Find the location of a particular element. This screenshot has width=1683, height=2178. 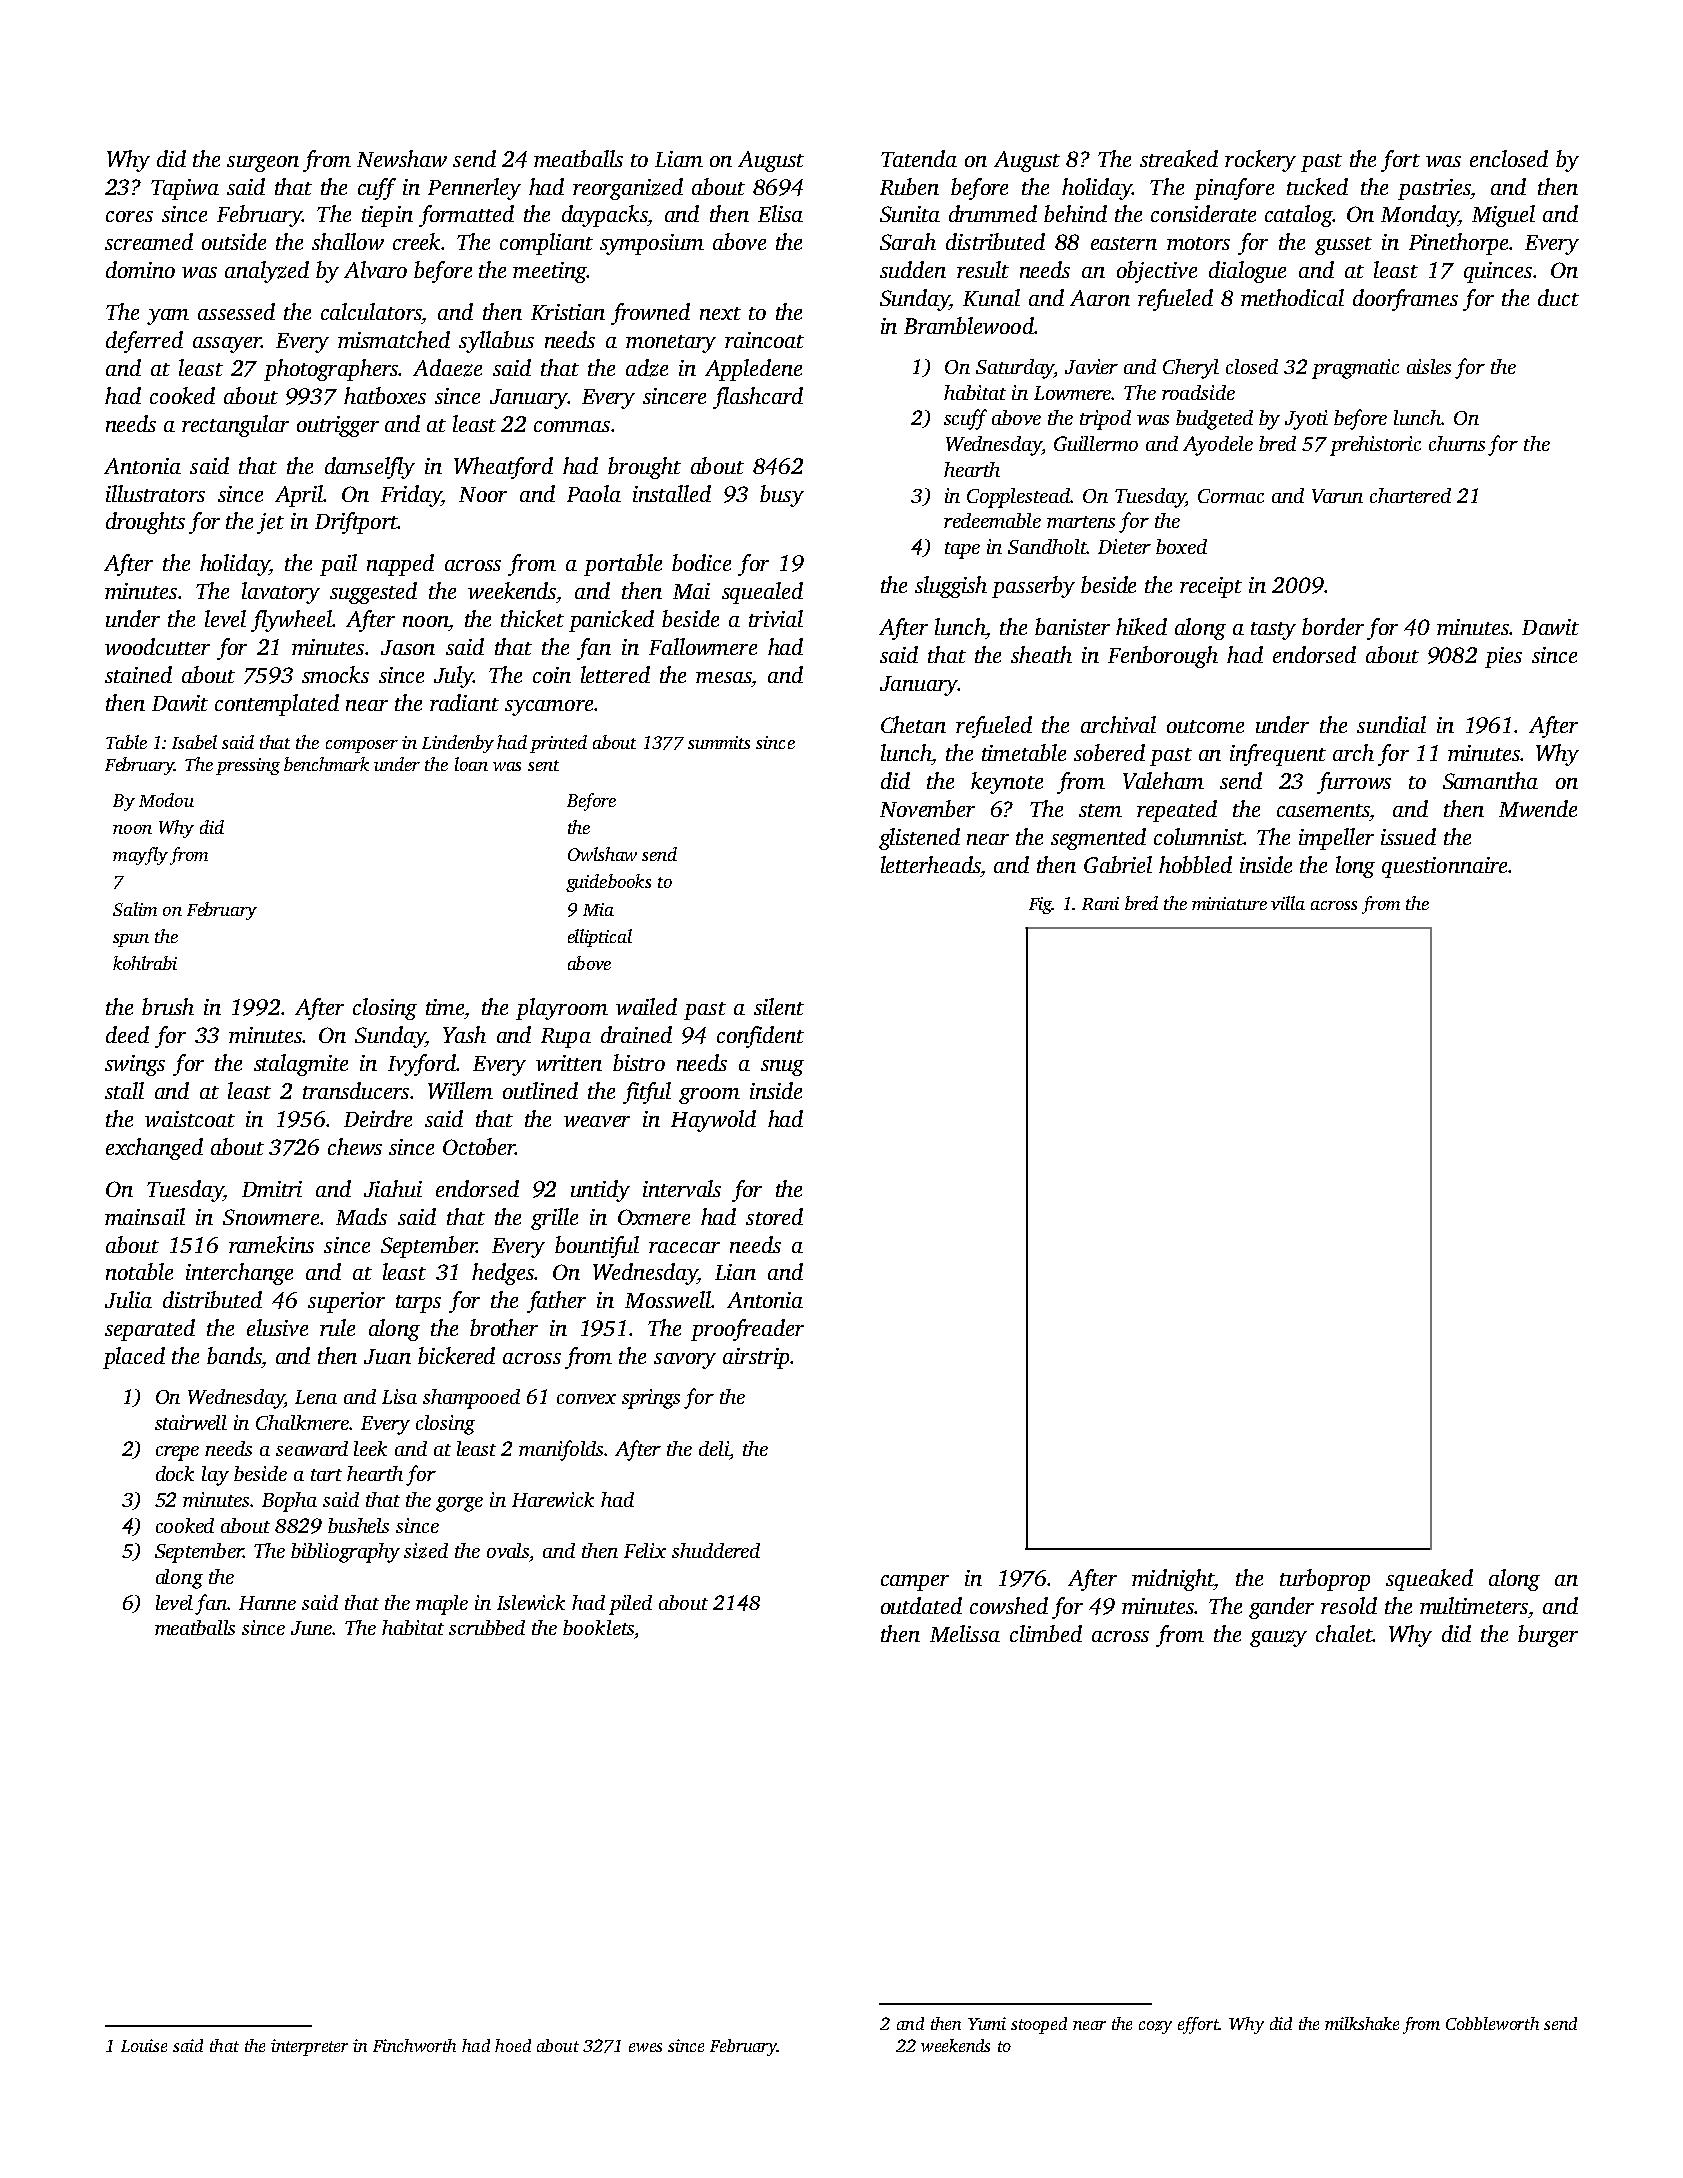

squeaked is located at coordinates (1429, 1580).
